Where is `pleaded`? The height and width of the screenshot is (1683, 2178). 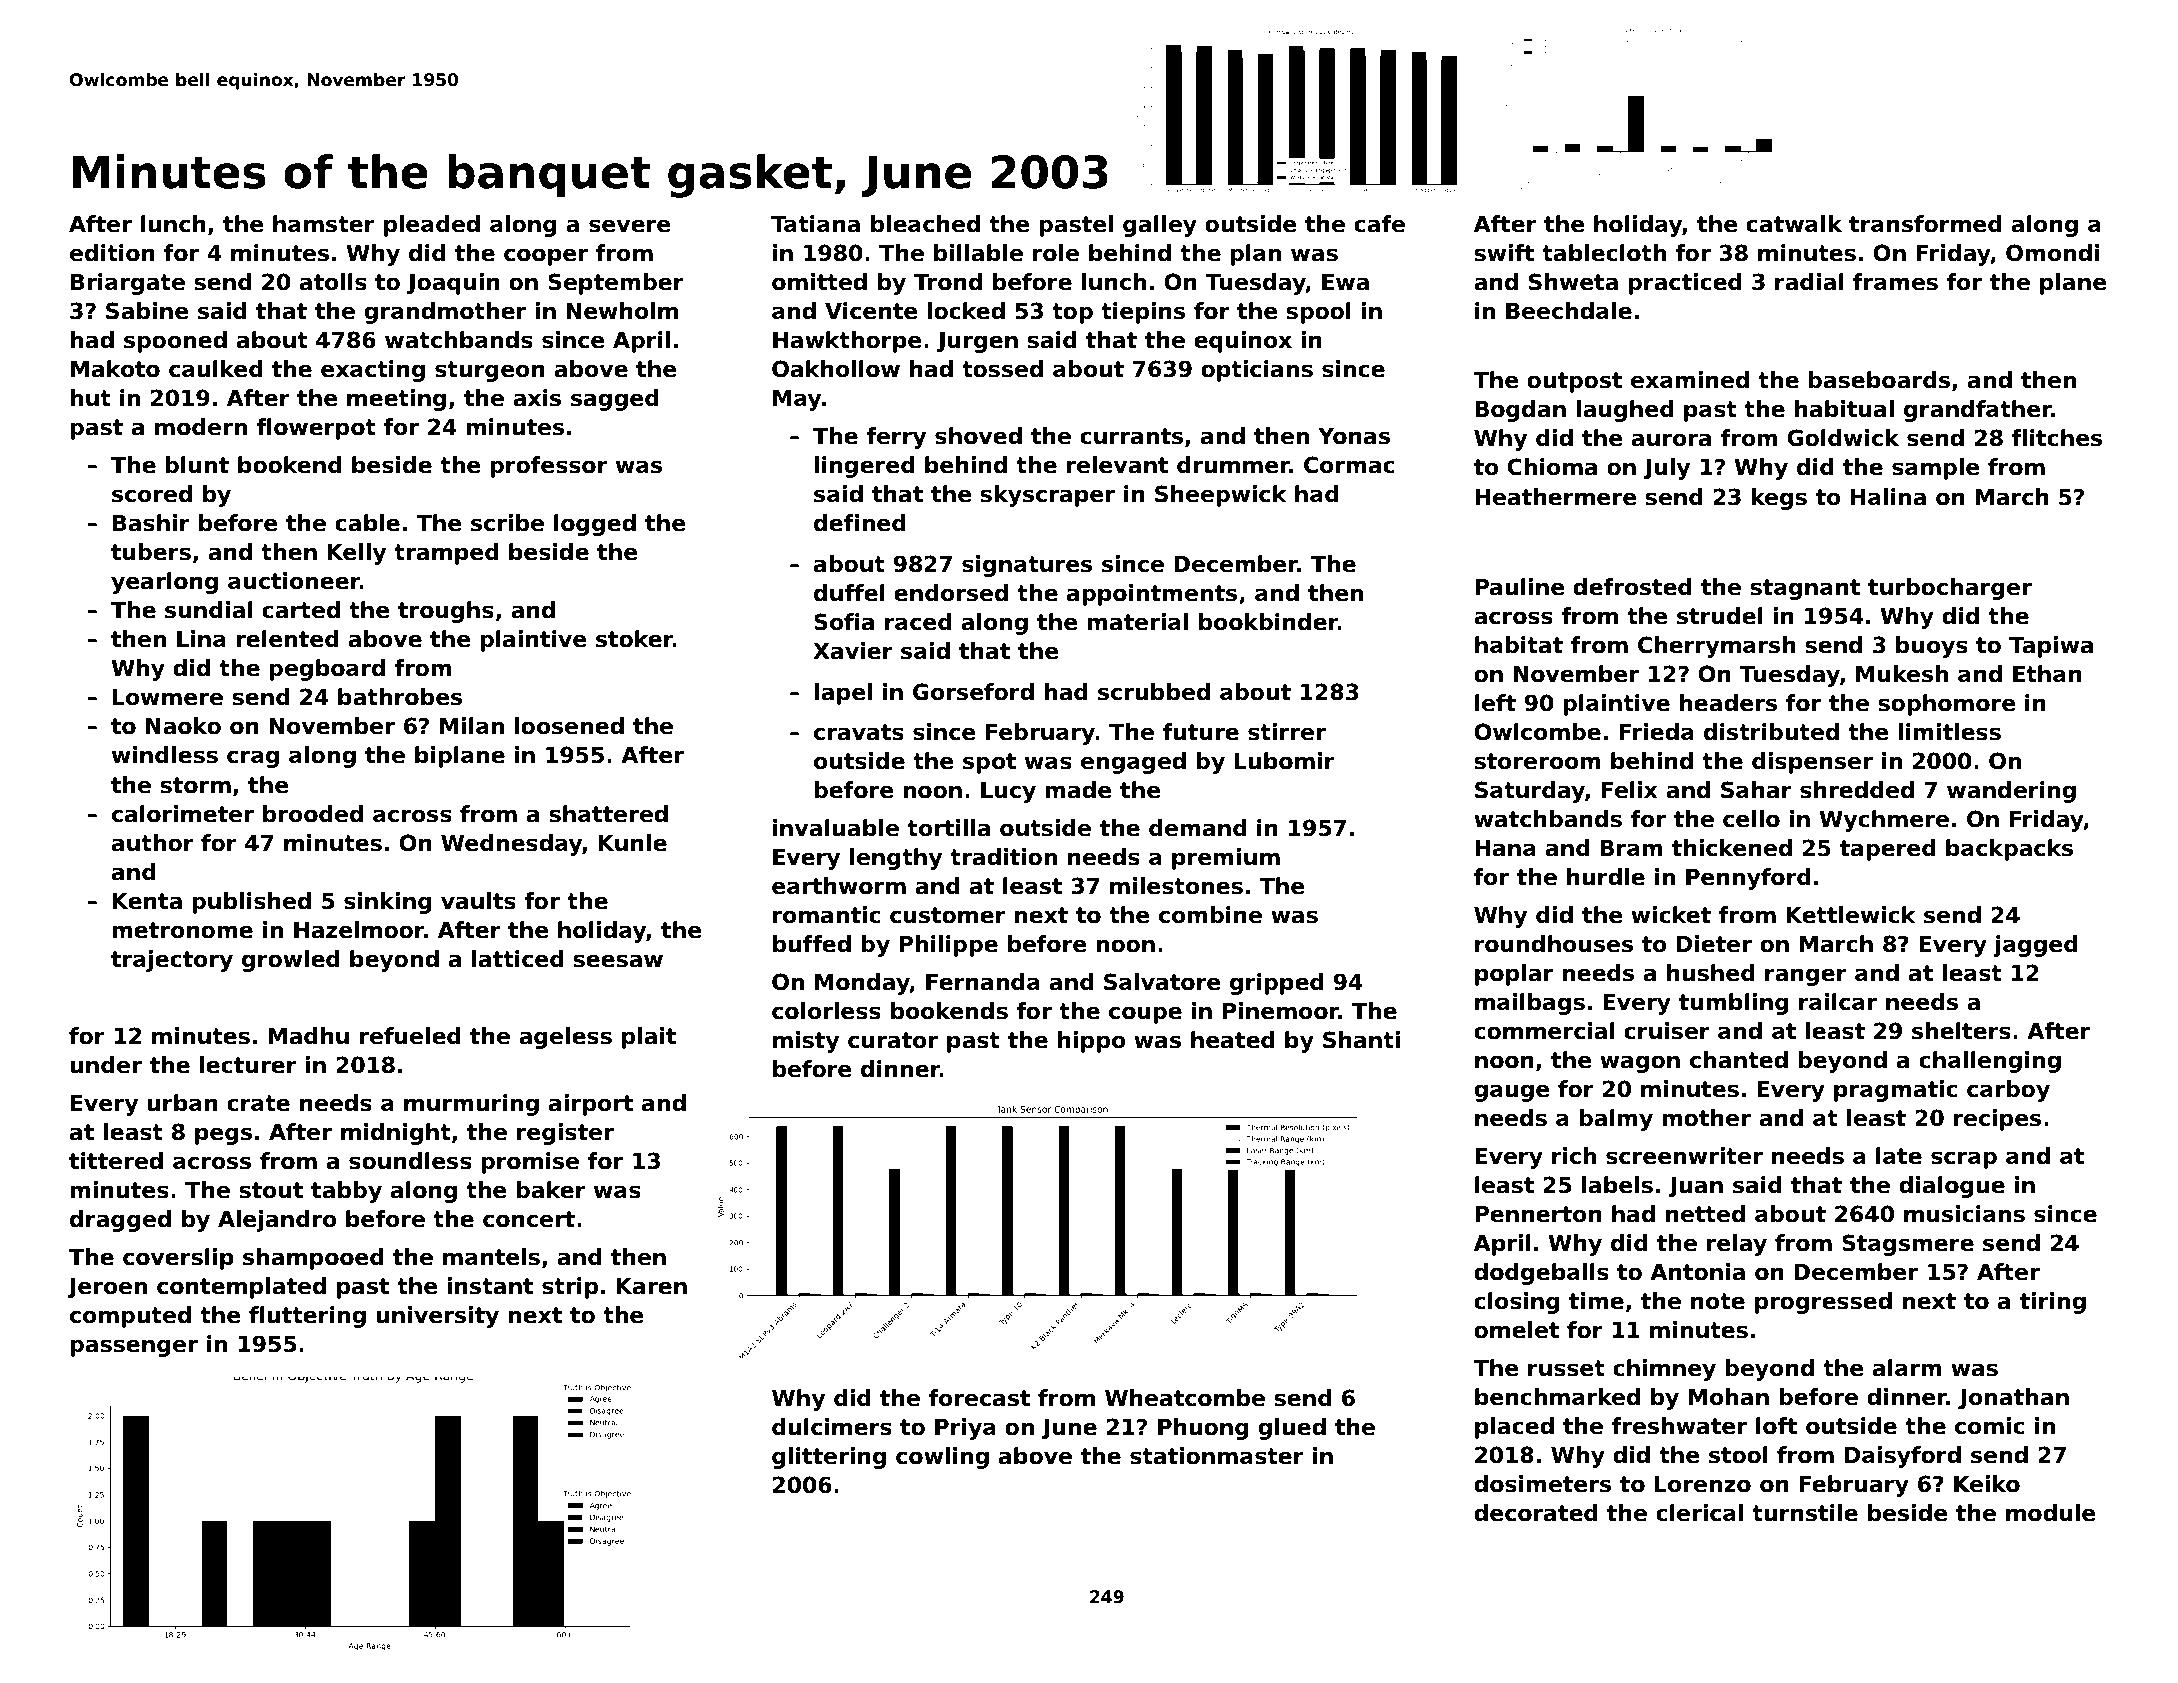
pleaded is located at coordinates (432, 226).
